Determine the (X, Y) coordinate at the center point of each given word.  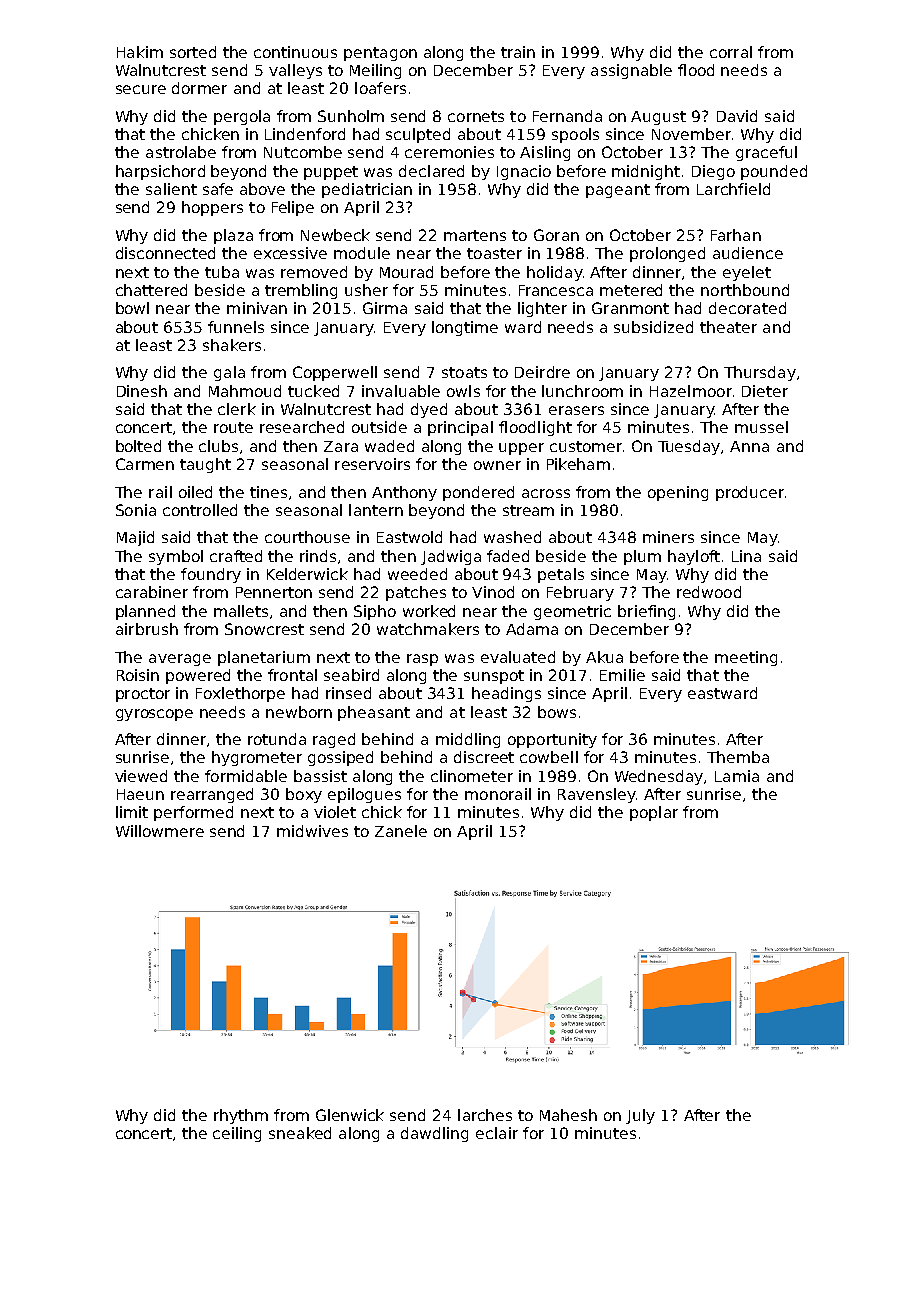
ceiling (237, 1134)
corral (731, 52)
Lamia (737, 776)
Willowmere (160, 831)
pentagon (380, 54)
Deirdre (542, 372)
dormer (199, 88)
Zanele (401, 831)
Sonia (136, 510)
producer (750, 493)
